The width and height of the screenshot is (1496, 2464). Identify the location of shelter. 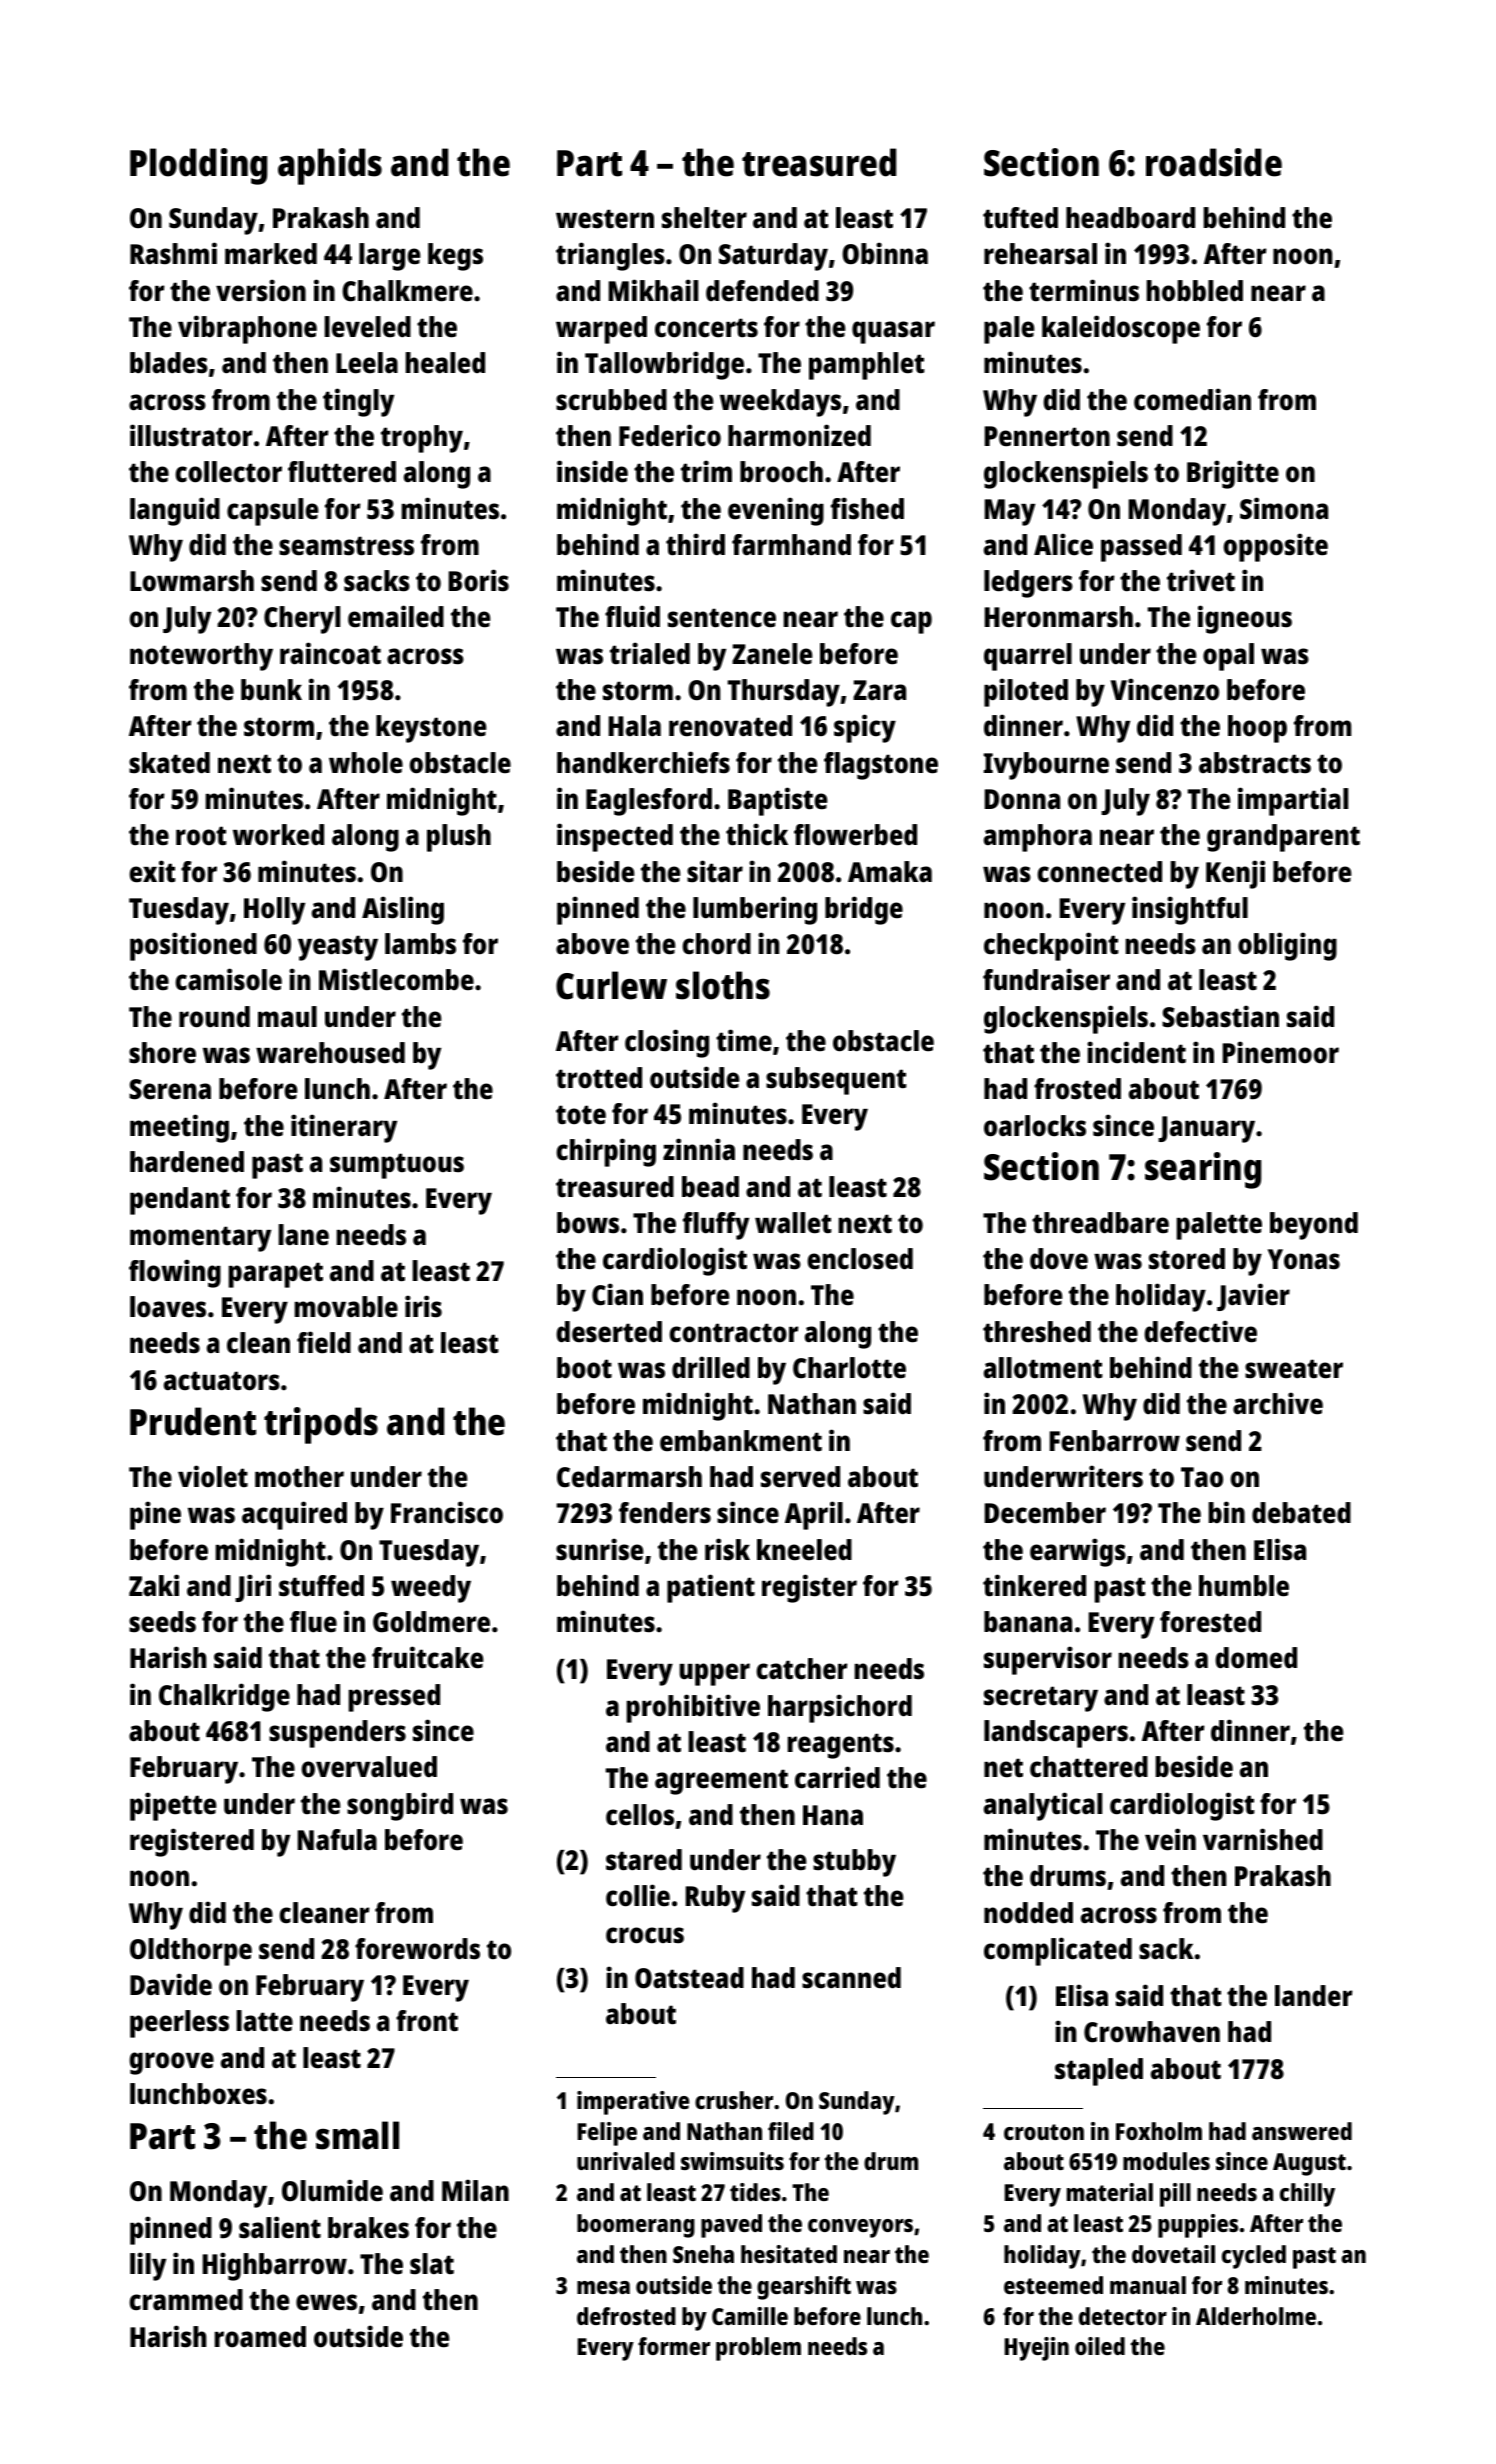
(704, 218).
